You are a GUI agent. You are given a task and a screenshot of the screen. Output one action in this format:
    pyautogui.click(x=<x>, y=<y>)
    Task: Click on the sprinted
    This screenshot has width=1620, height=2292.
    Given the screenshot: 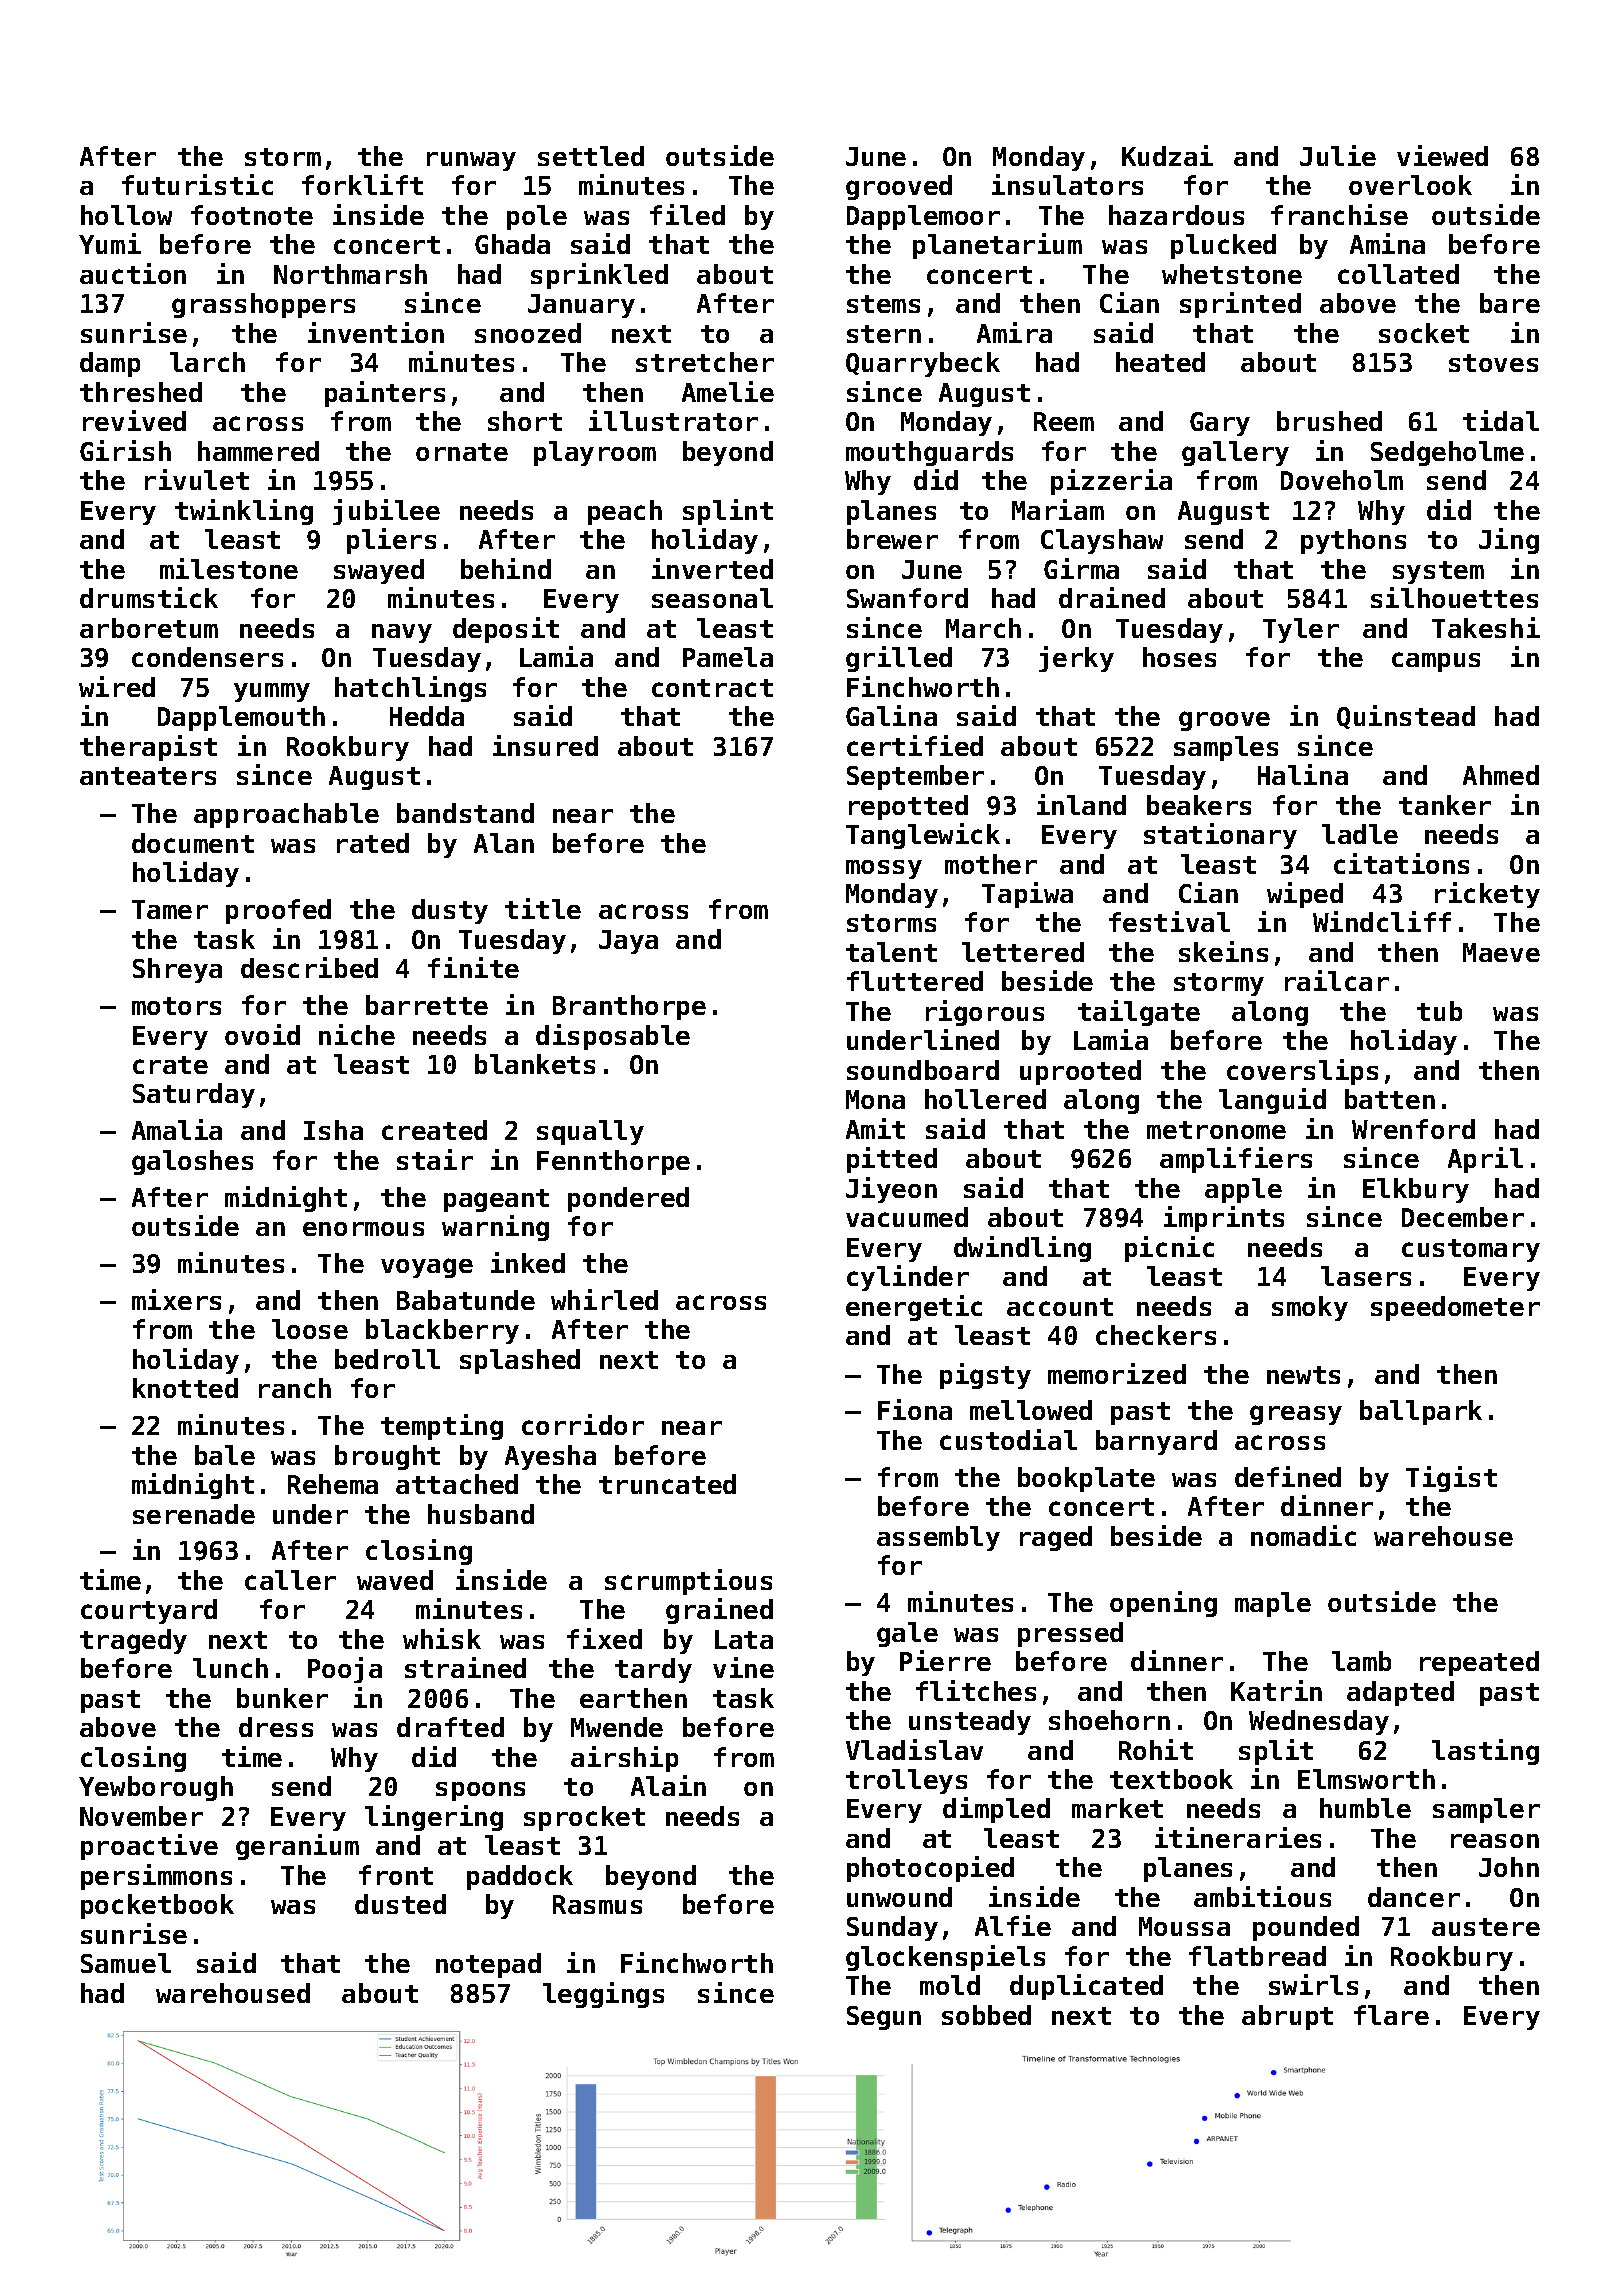 What is the action you would take?
    pyautogui.click(x=1240, y=305)
